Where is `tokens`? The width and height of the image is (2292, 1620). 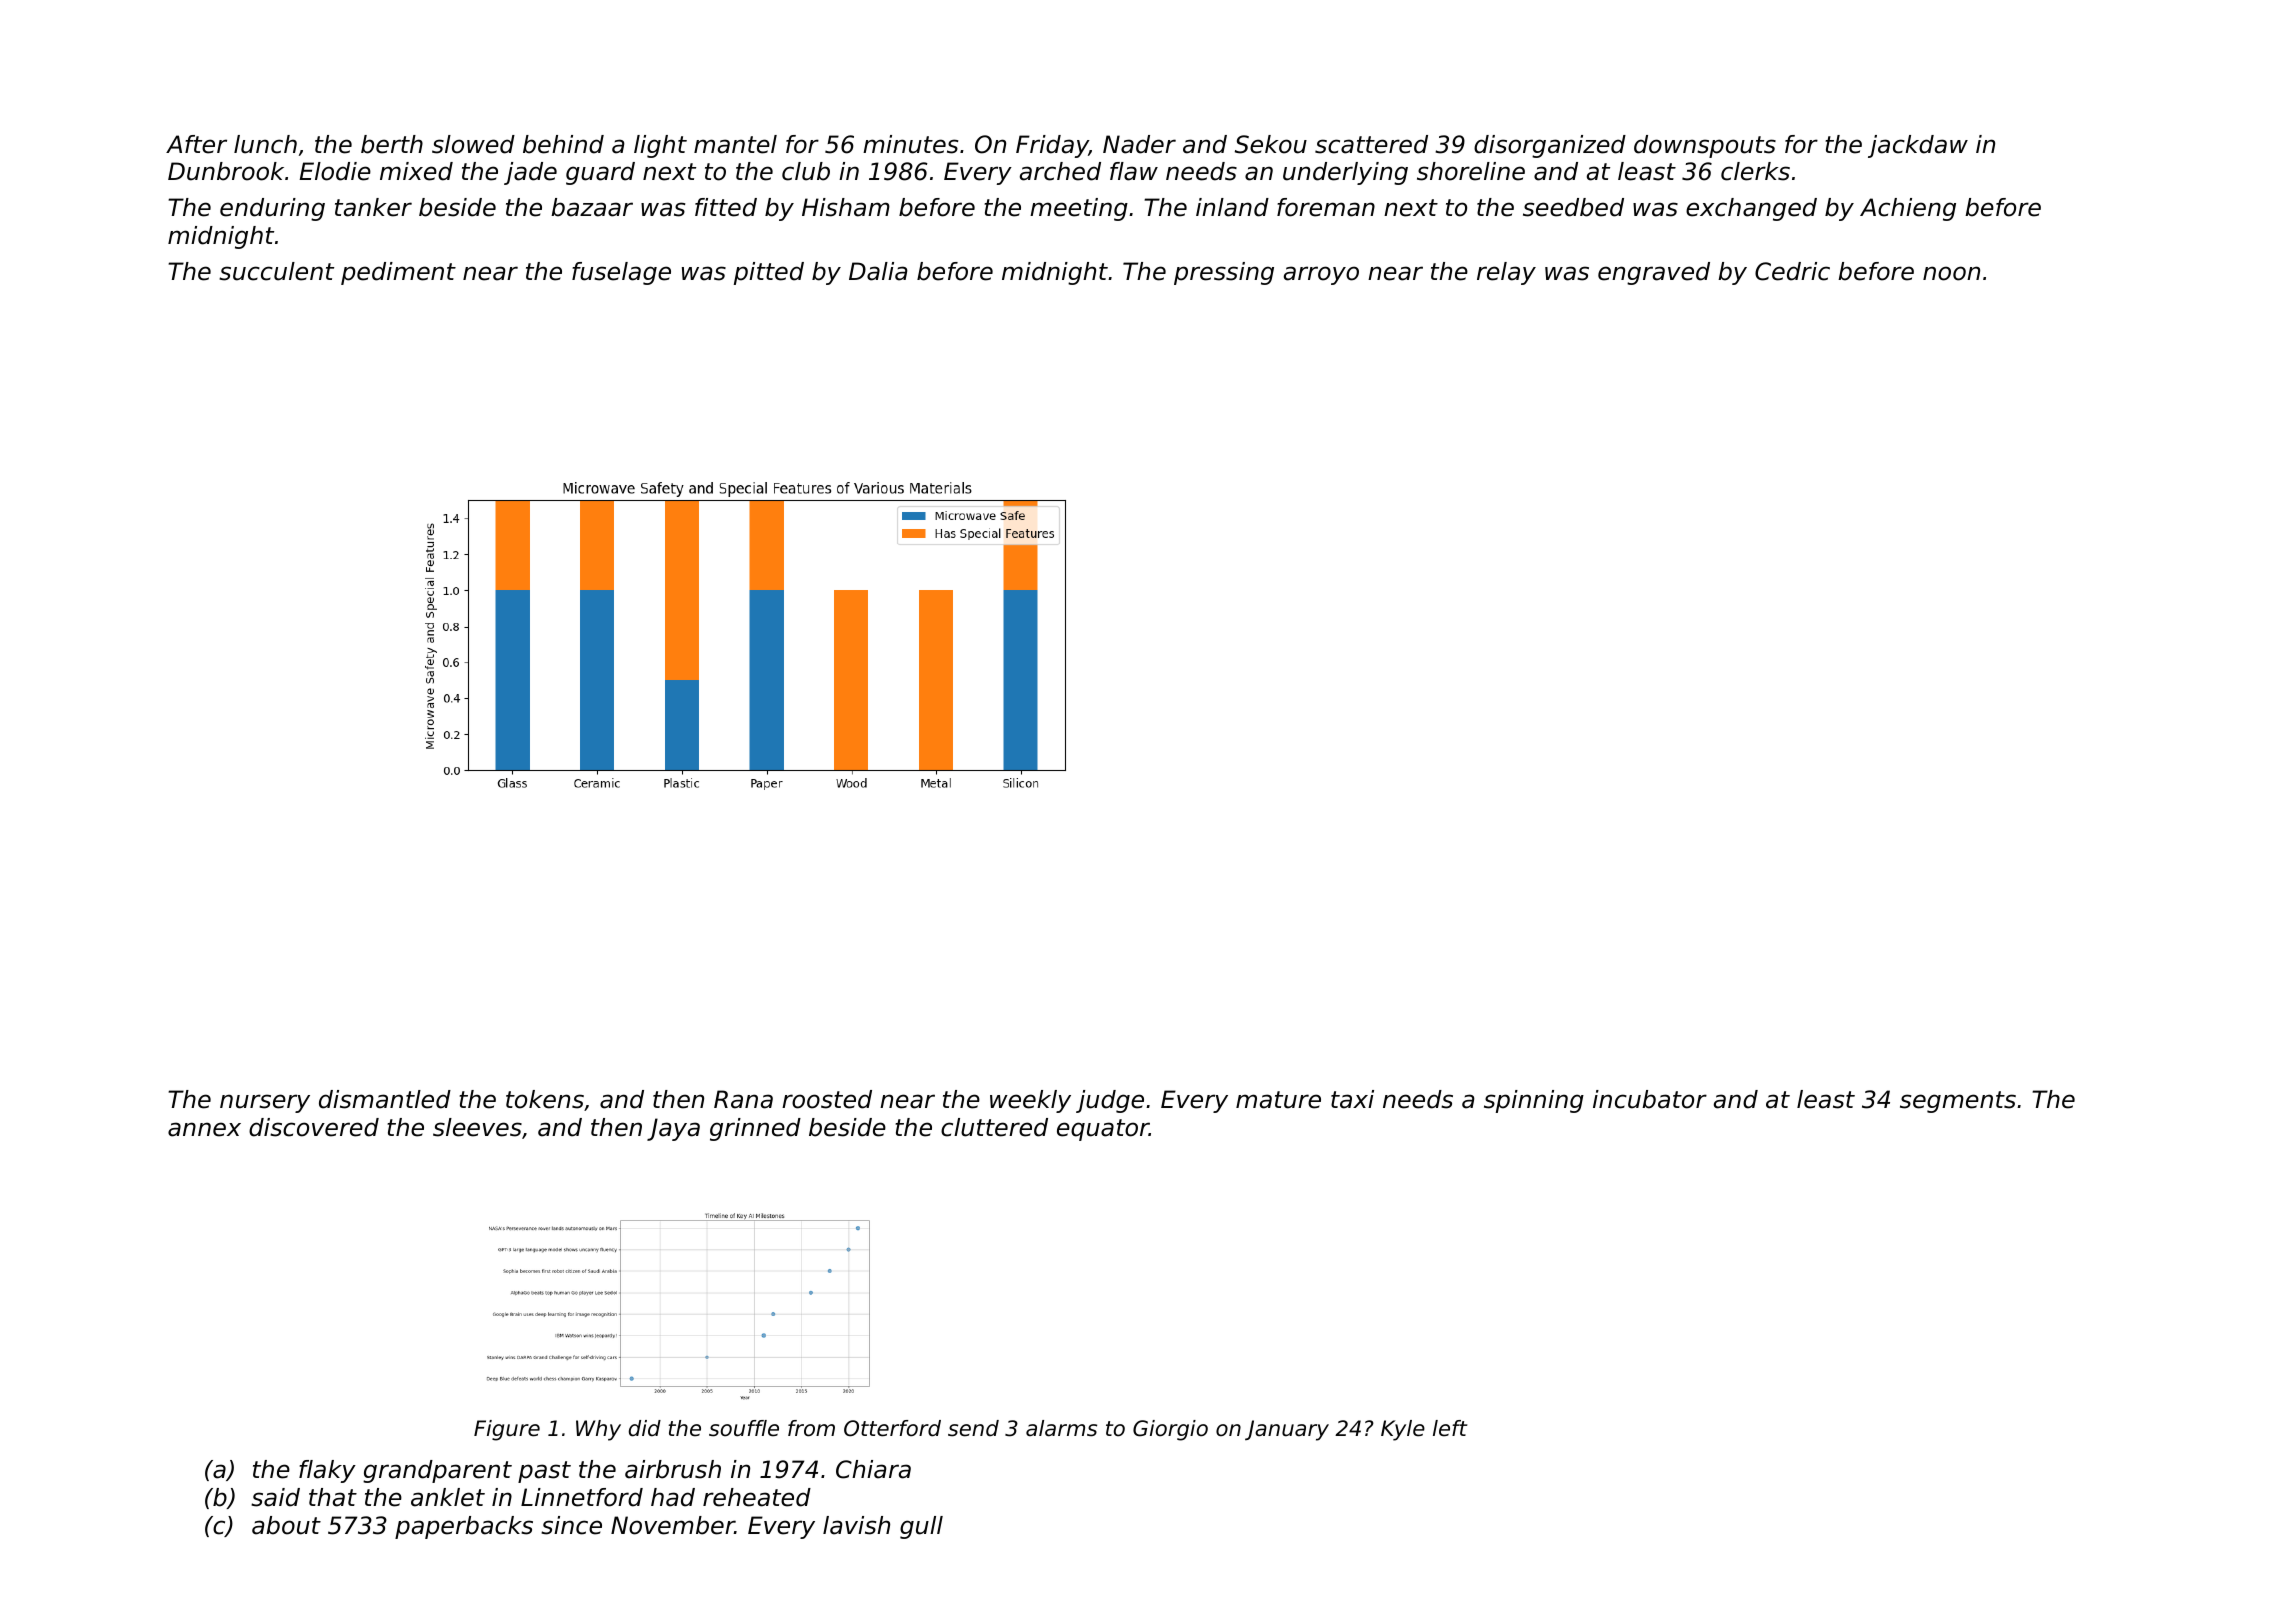
tokens is located at coordinates (545, 1099).
